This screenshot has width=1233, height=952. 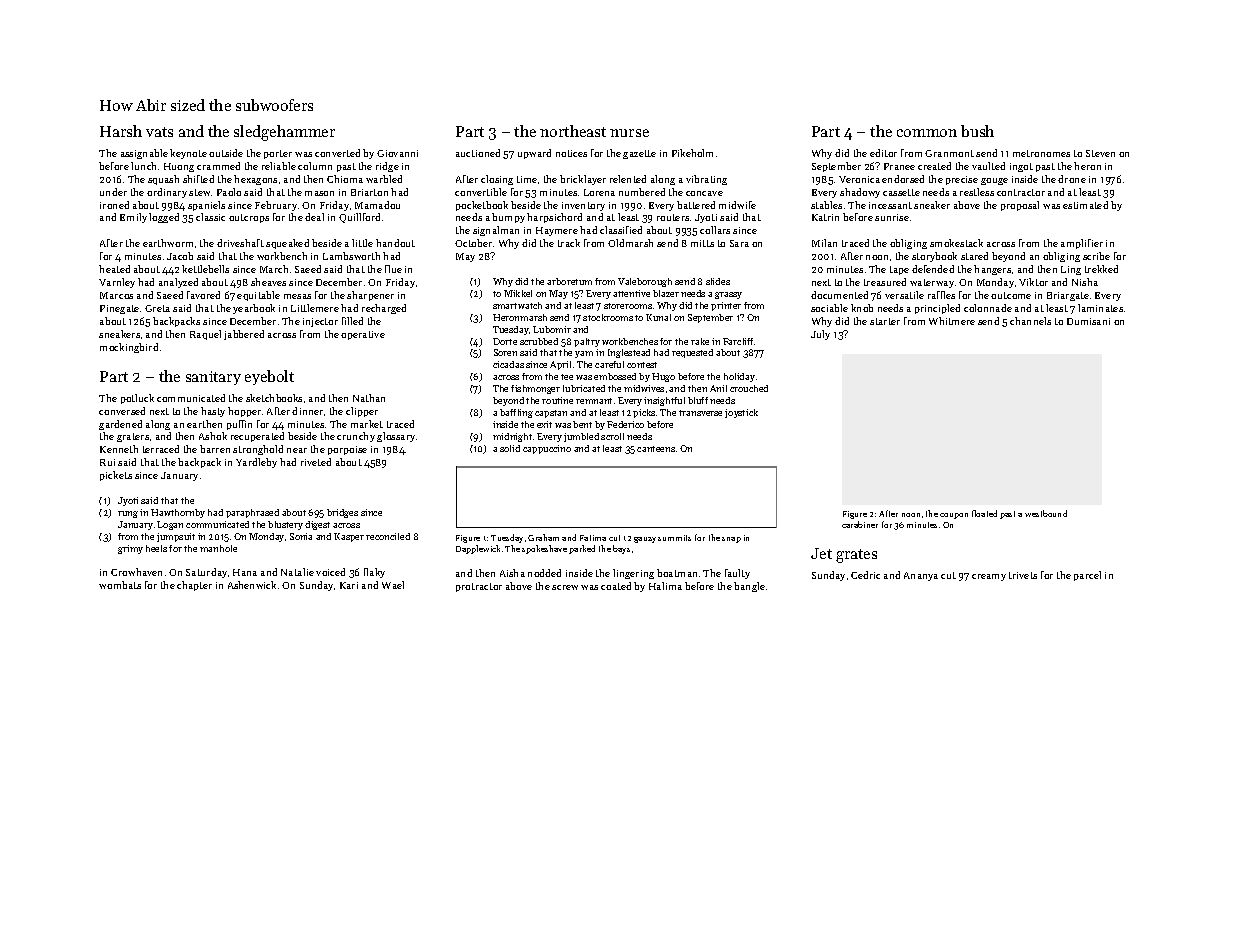 What do you see at coordinates (252, 513) in the screenshot?
I see `paraphrased` at bounding box center [252, 513].
